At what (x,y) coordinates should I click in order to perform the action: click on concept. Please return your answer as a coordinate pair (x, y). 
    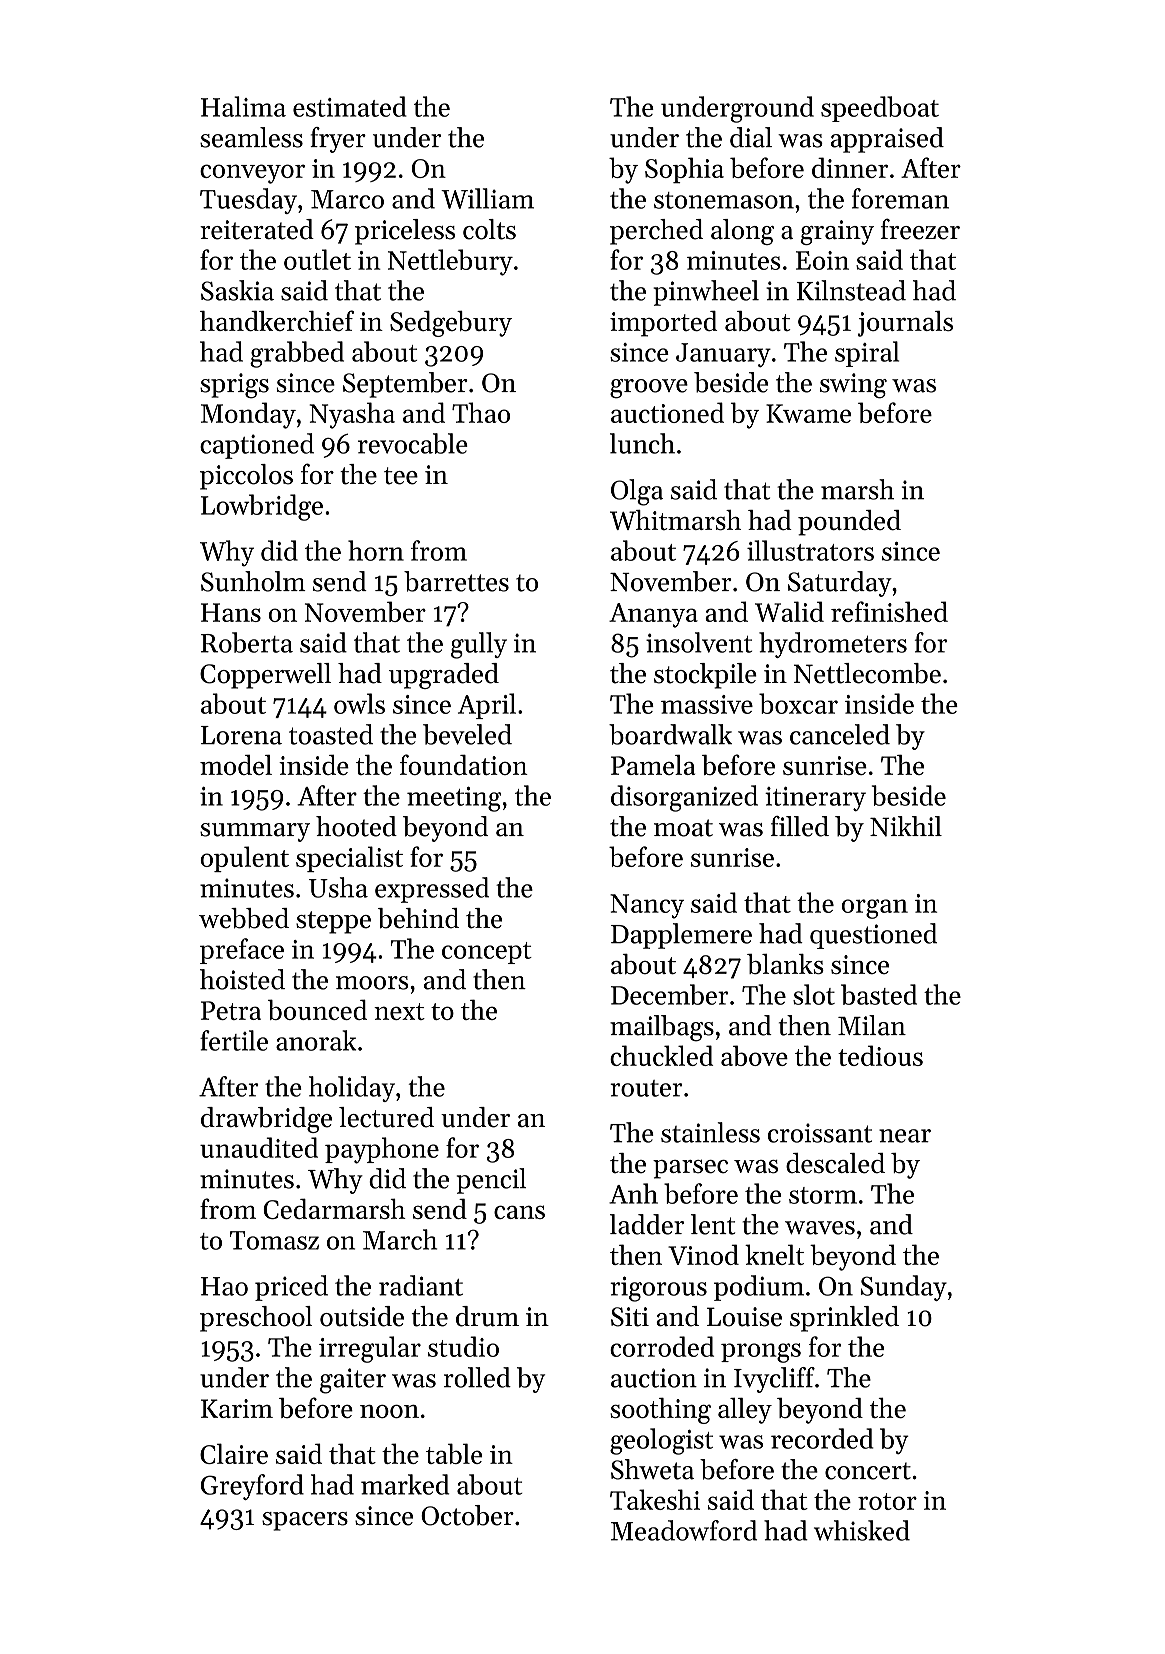
    Looking at the image, I should click on (487, 953).
